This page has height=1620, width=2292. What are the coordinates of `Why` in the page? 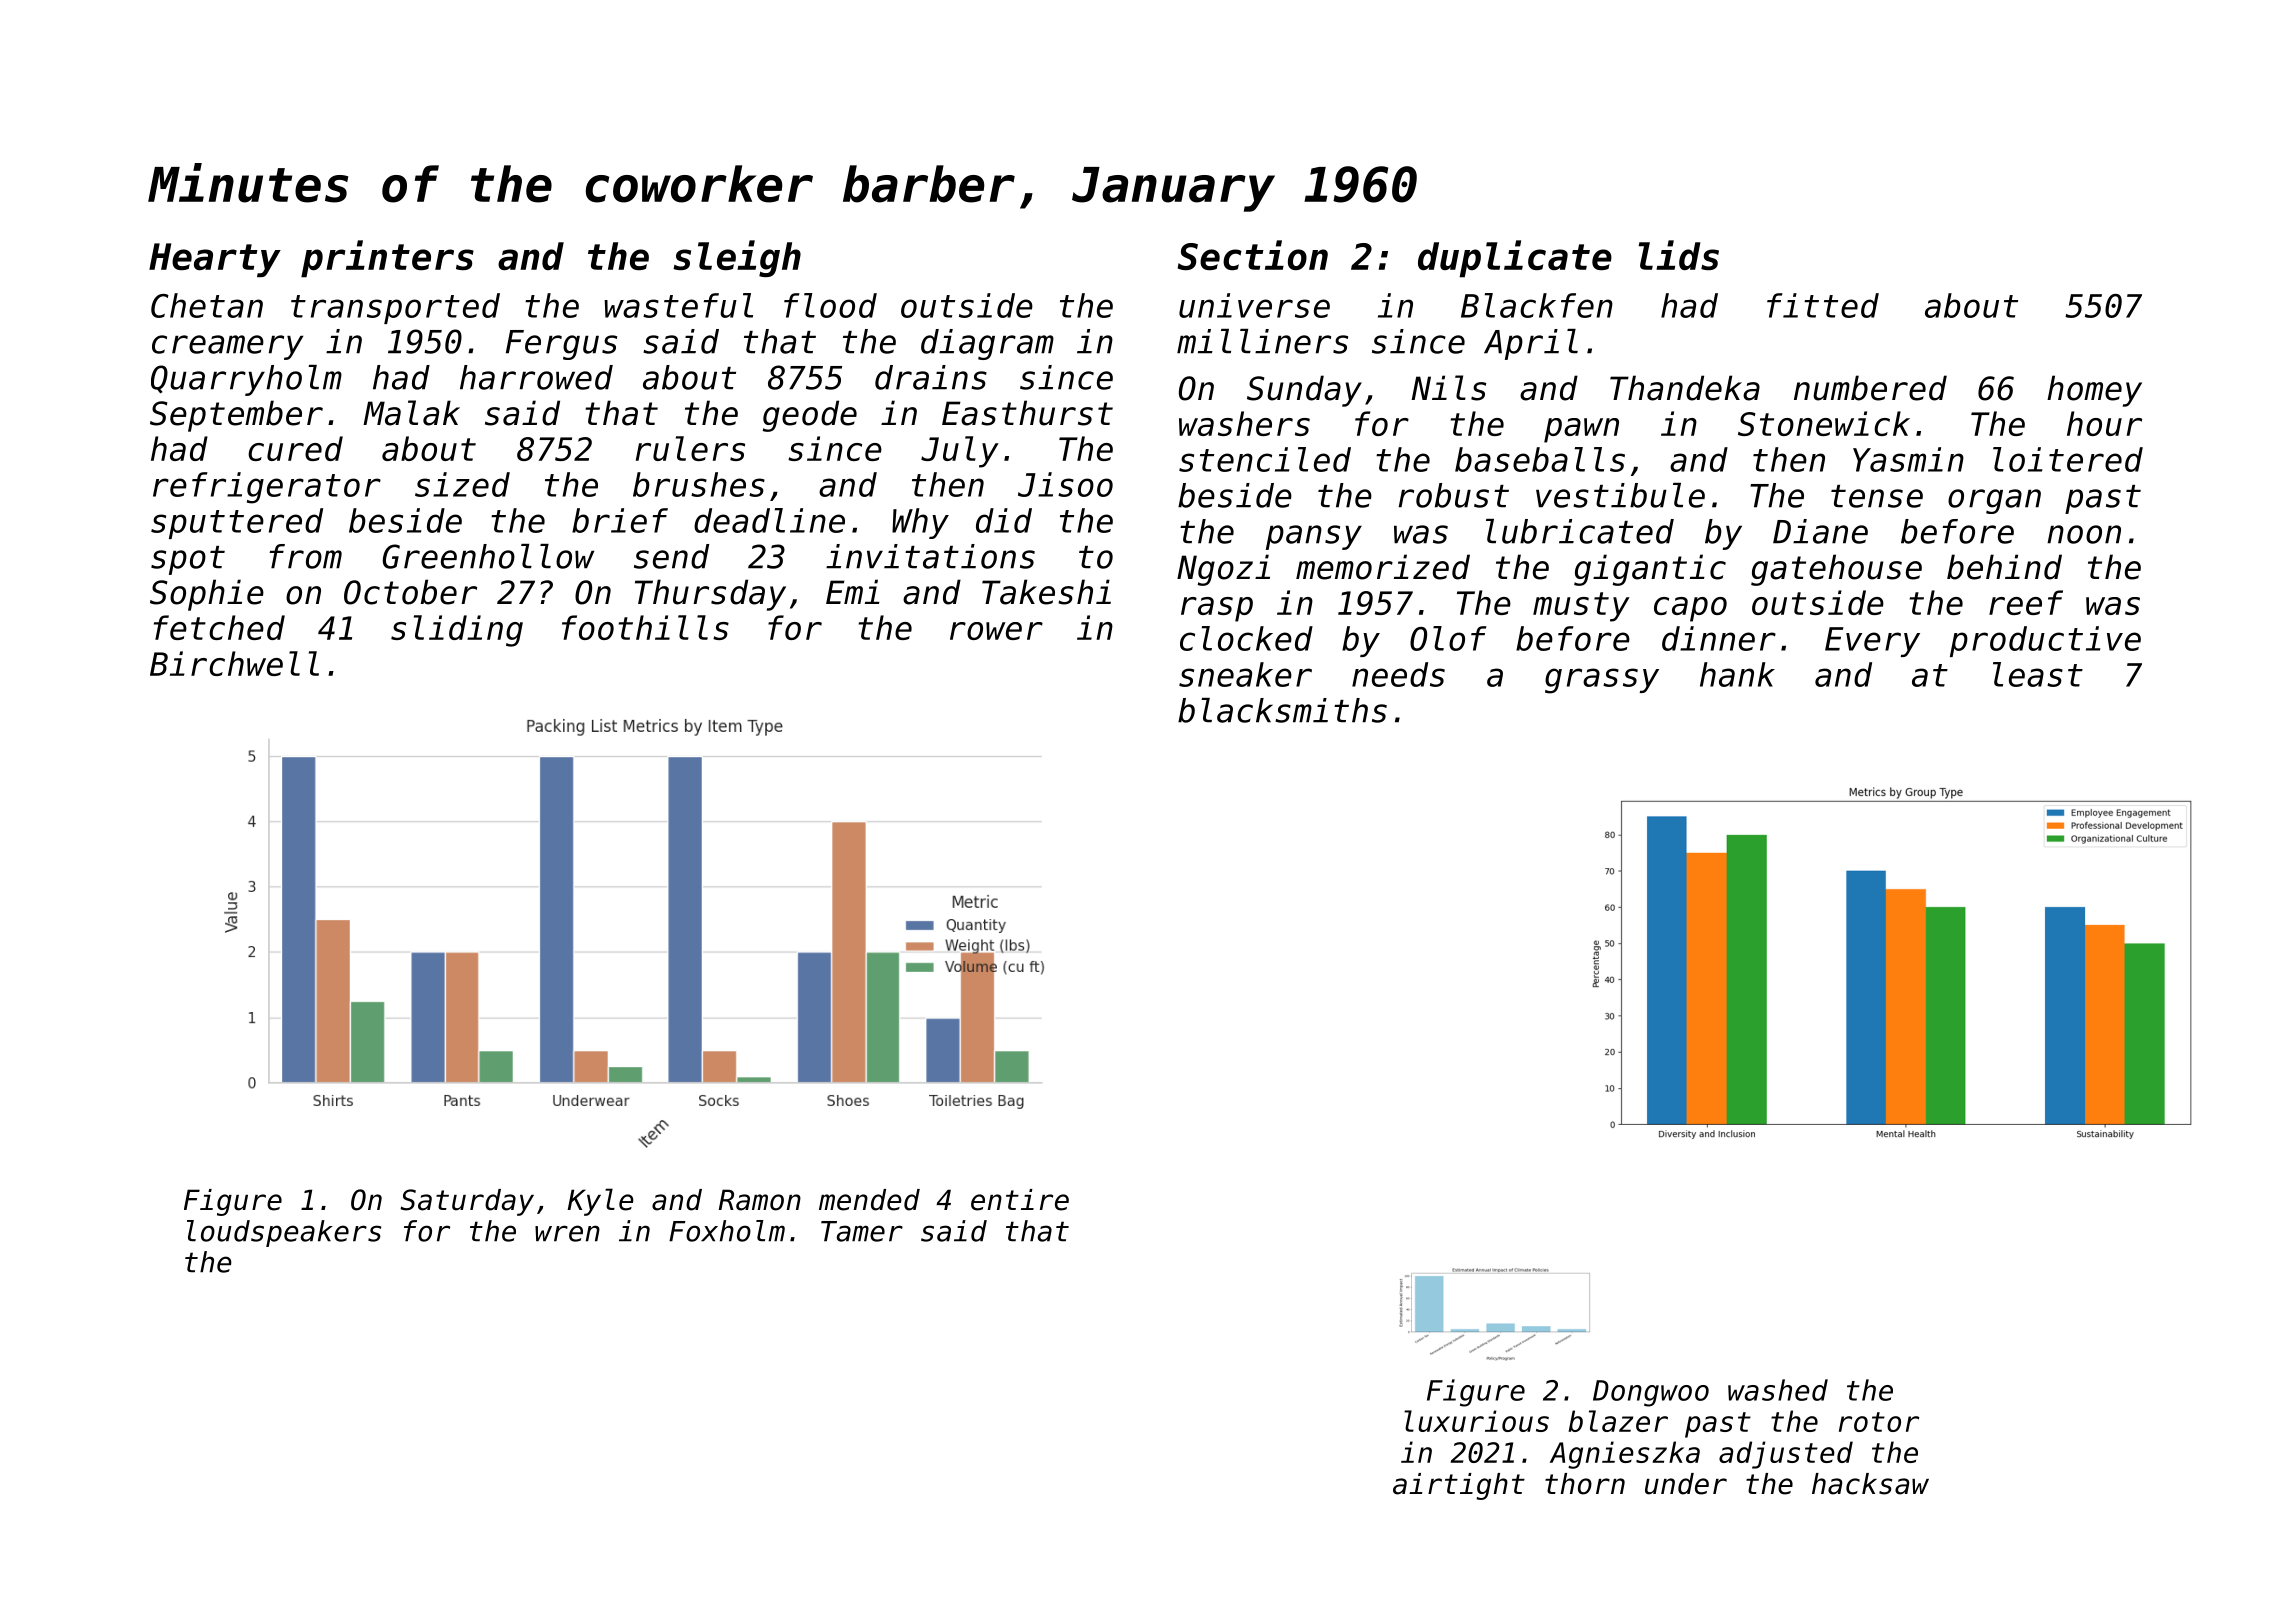 It's located at (920, 523).
